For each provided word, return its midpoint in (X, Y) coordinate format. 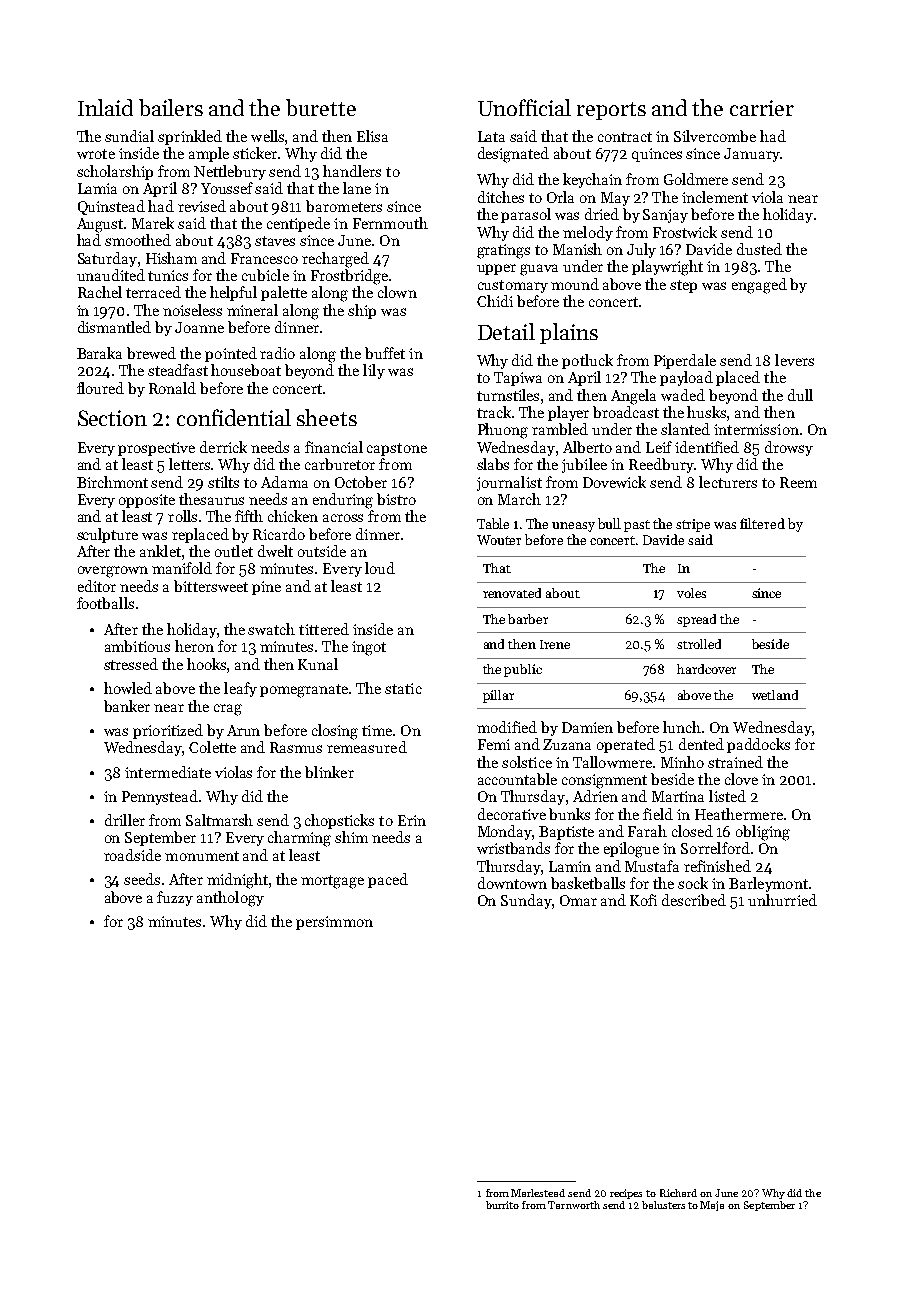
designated (513, 155)
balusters (663, 1205)
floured (100, 388)
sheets (327, 417)
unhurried (782, 900)
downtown (512, 883)
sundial (129, 136)
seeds (142, 879)
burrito (502, 1205)
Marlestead (538, 1193)
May (615, 199)
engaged (759, 286)
